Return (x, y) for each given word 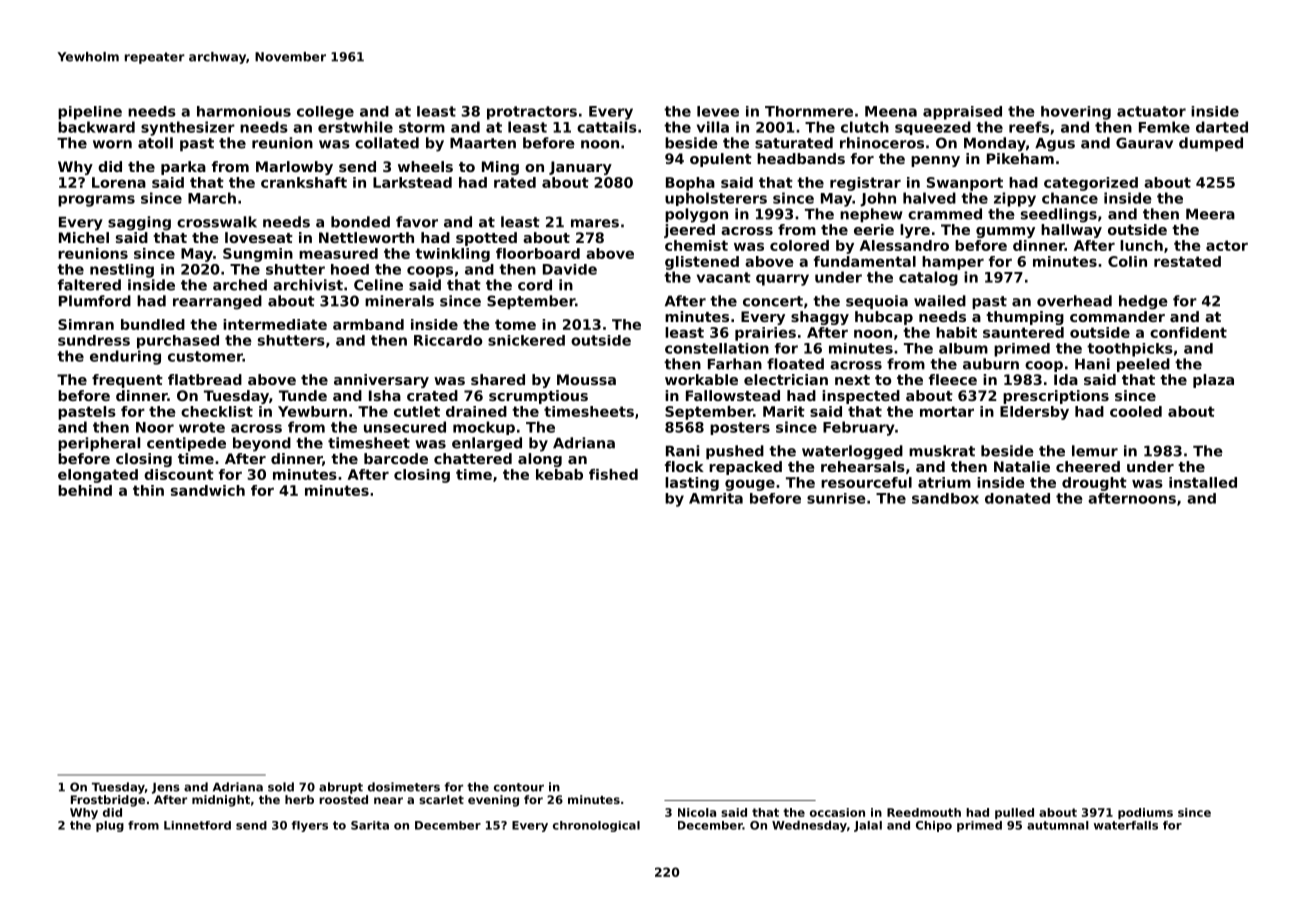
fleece (953, 379)
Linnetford (197, 825)
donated (1017, 498)
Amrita (716, 498)
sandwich (208, 490)
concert (773, 301)
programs (96, 201)
